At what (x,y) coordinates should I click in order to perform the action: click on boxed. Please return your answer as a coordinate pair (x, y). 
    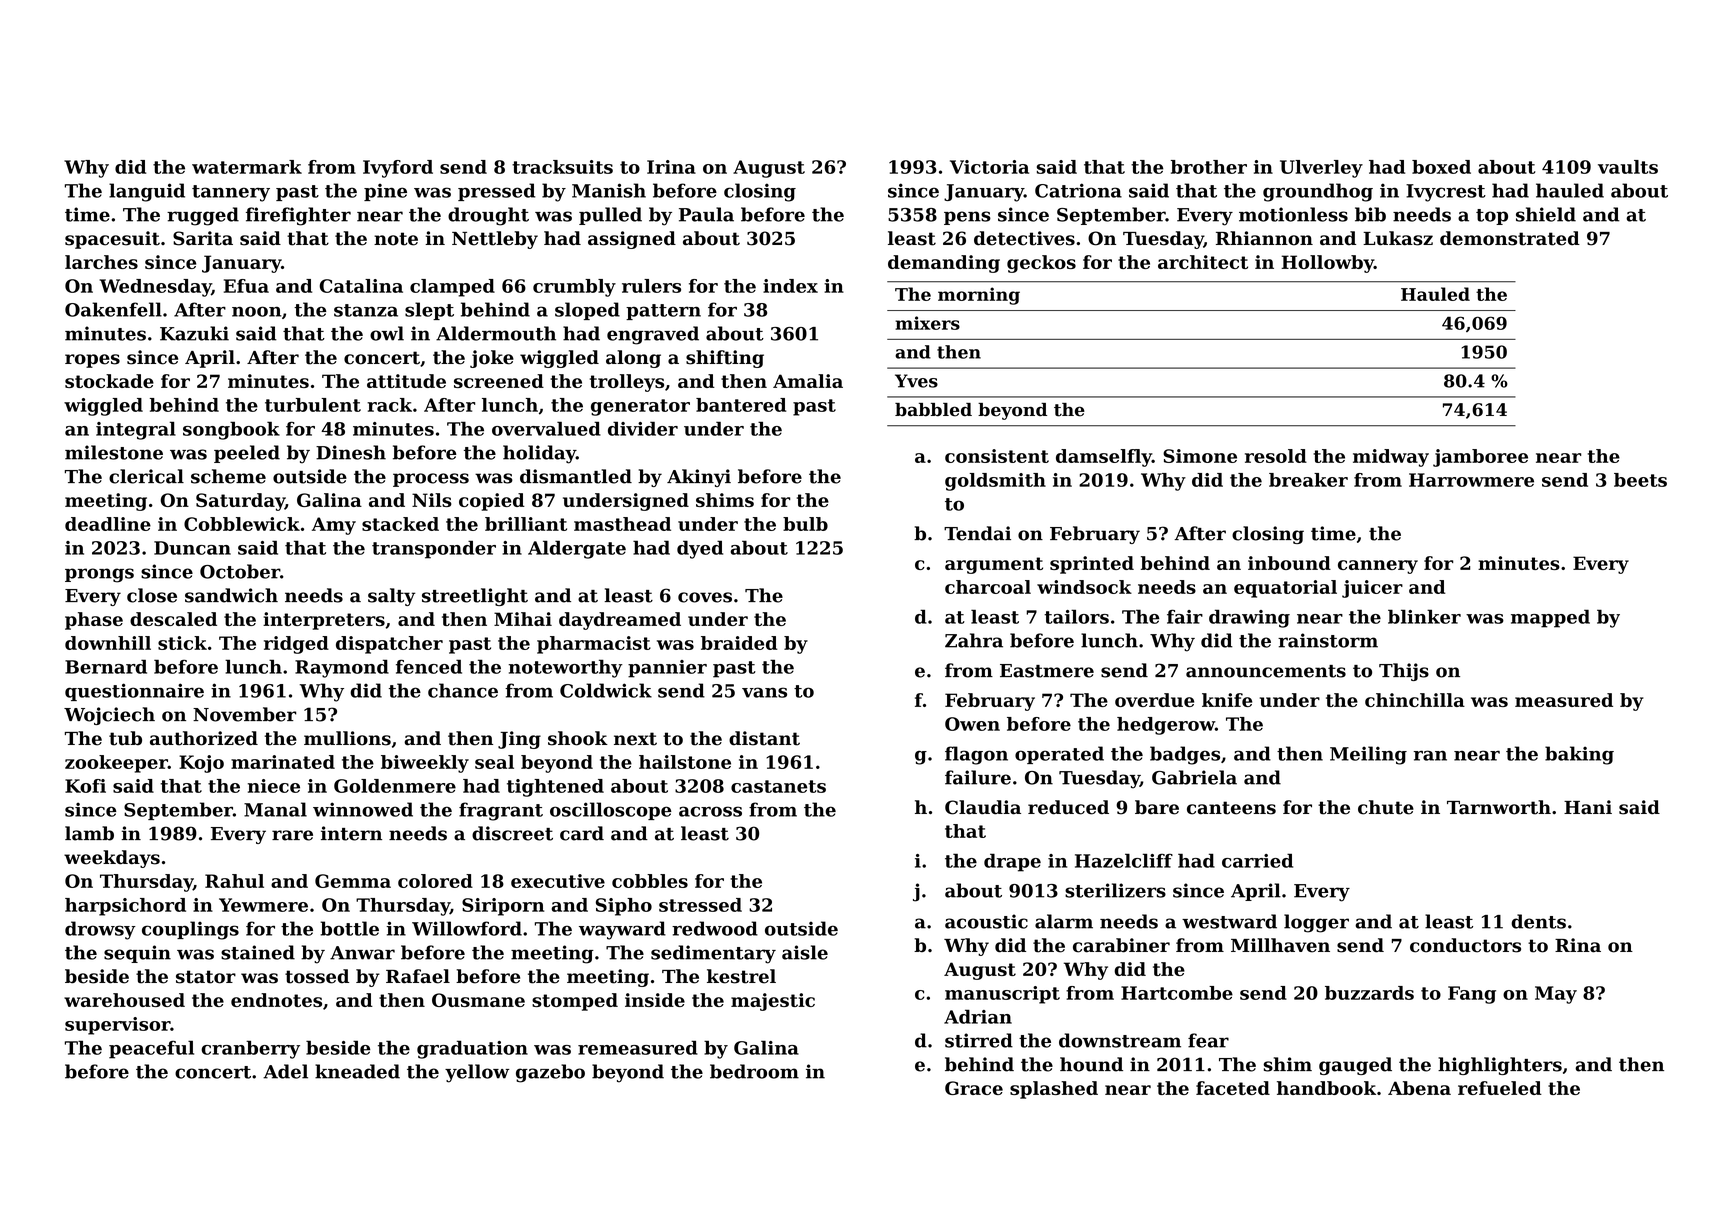
    Looking at the image, I should click on (1441, 167).
